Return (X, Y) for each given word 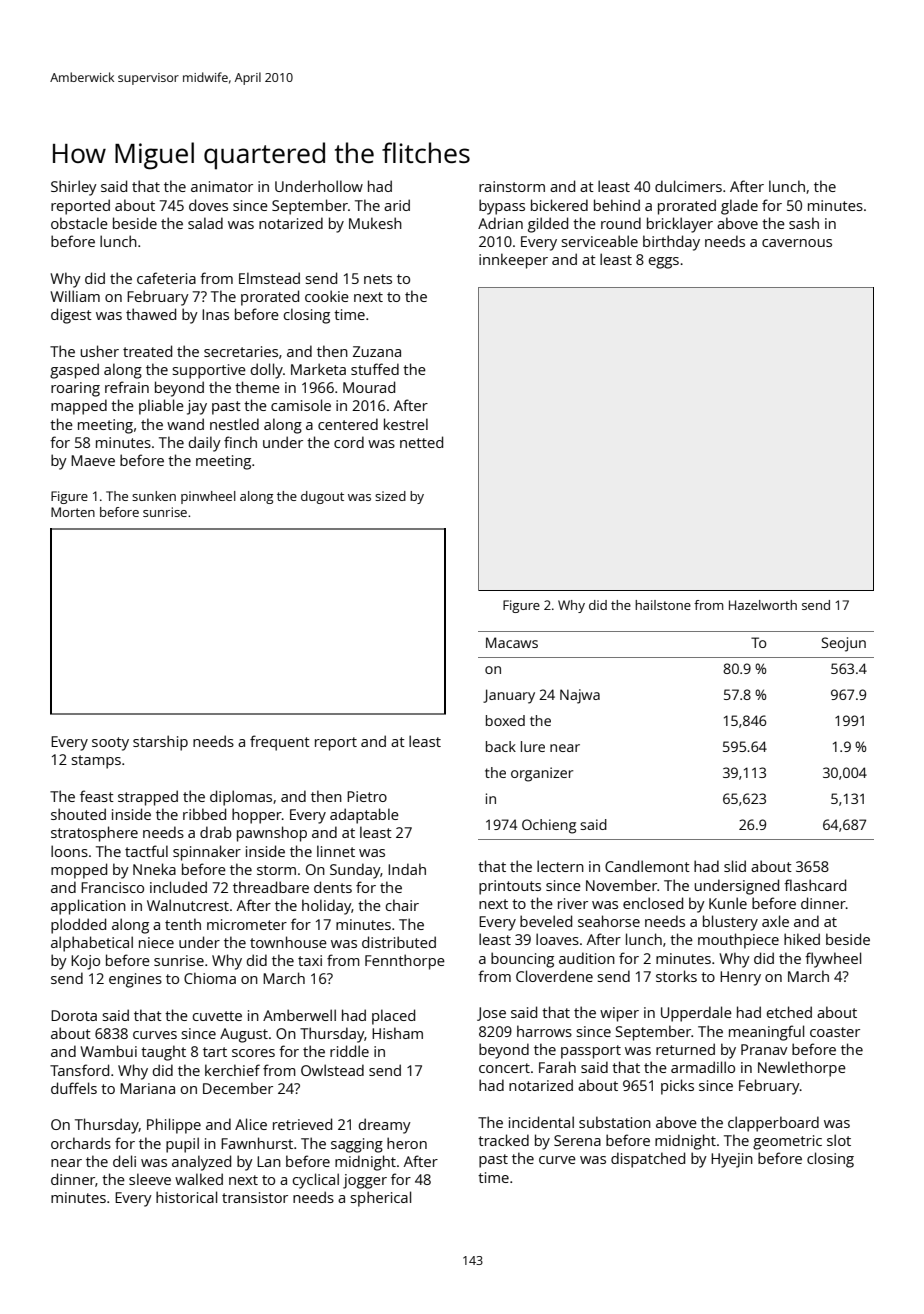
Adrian (500, 223)
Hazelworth (763, 605)
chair (402, 905)
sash (804, 223)
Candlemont (647, 866)
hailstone (663, 605)
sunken (154, 496)
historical (186, 1197)
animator (222, 186)
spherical (381, 1199)
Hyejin (732, 1160)
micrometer (247, 924)
